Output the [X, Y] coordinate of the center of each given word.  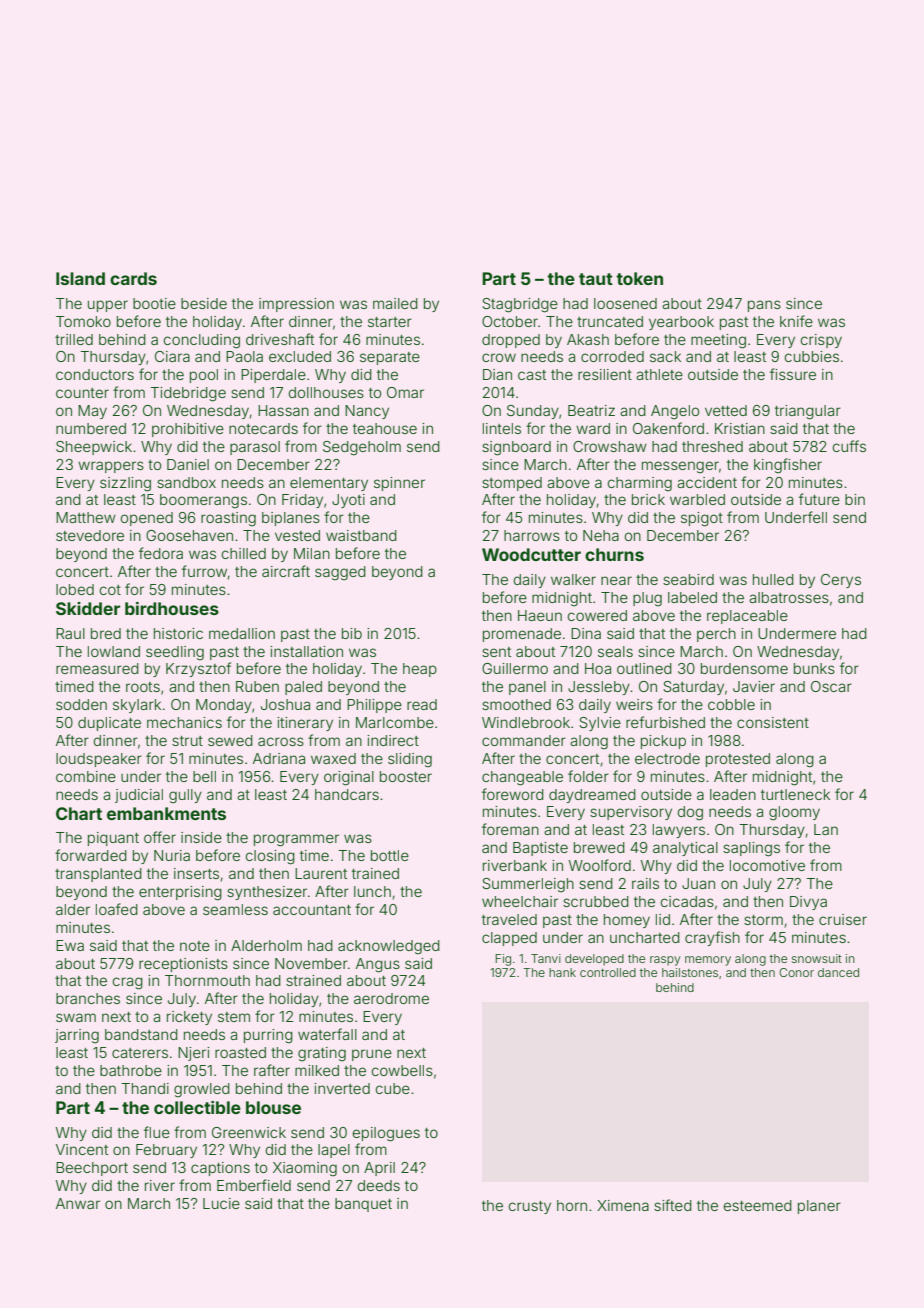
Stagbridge [520, 305]
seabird [688, 579]
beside [204, 303]
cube [392, 1088]
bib [352, 633]
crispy [821, 341]
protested [738, 760]
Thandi [145, 1088]
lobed [75, 589]
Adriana [279, 758]
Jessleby [599, 688]
